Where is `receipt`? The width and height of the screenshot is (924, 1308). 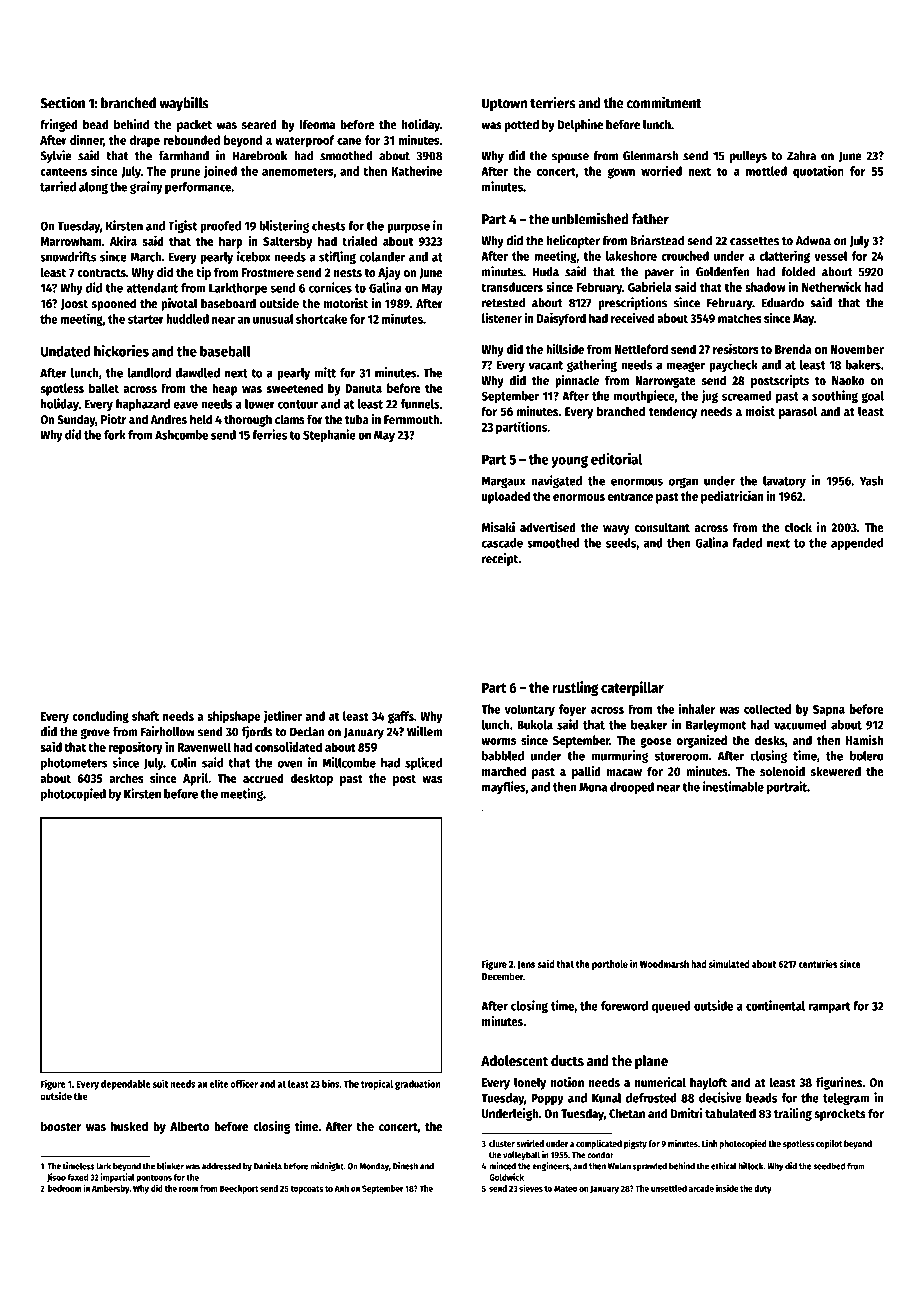
receipt is located at coordinates (500, 559).
